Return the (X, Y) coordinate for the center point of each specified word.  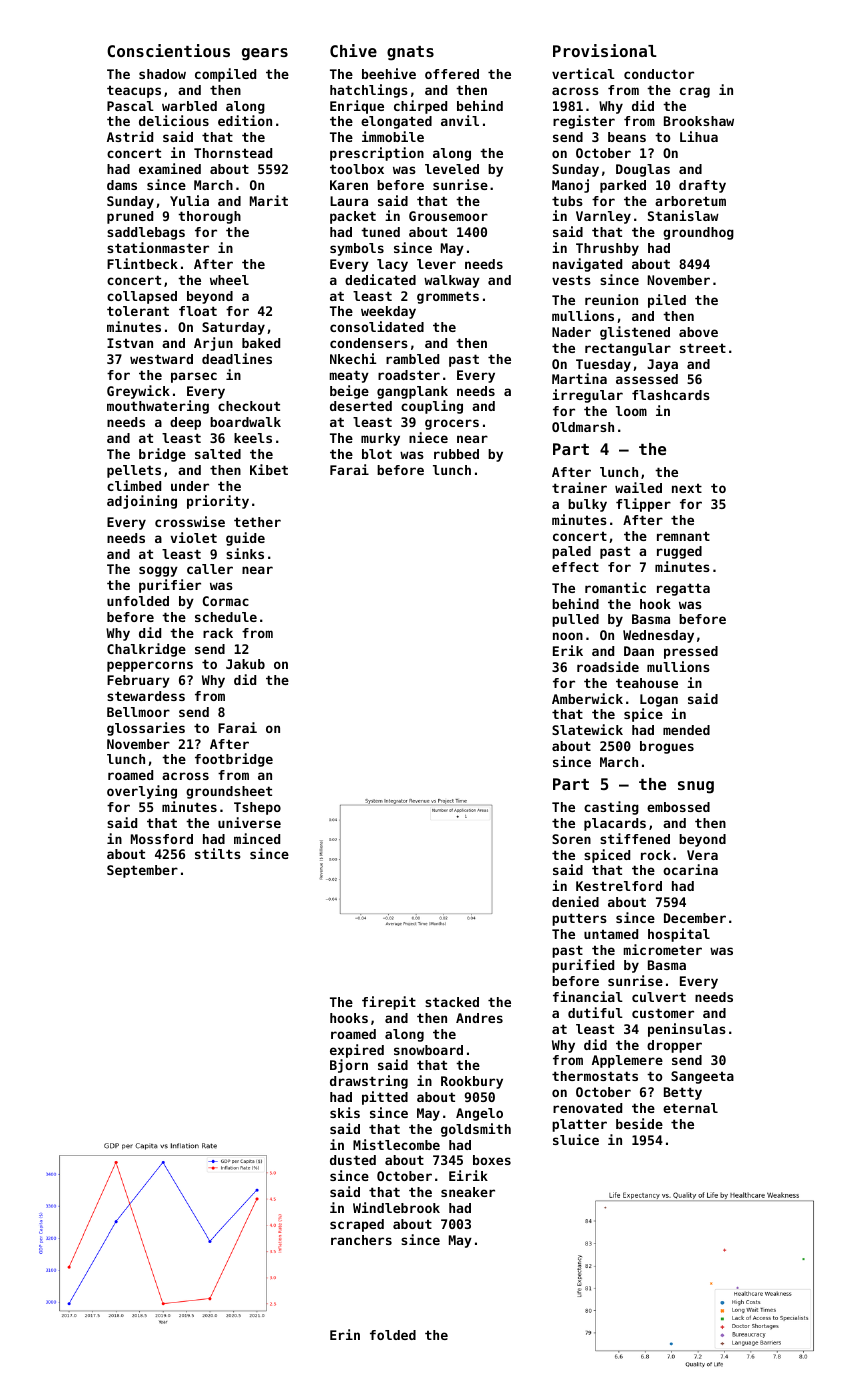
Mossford (162, 839)
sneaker (468, 1192)
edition (245, 120)
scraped (357, 1225)
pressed (691, 652)
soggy (158, 571)
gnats (410, 53)
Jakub (245, 664)
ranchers (361, 1240)
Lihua (699, 136)
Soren (571, 839)
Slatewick (587, 729)
